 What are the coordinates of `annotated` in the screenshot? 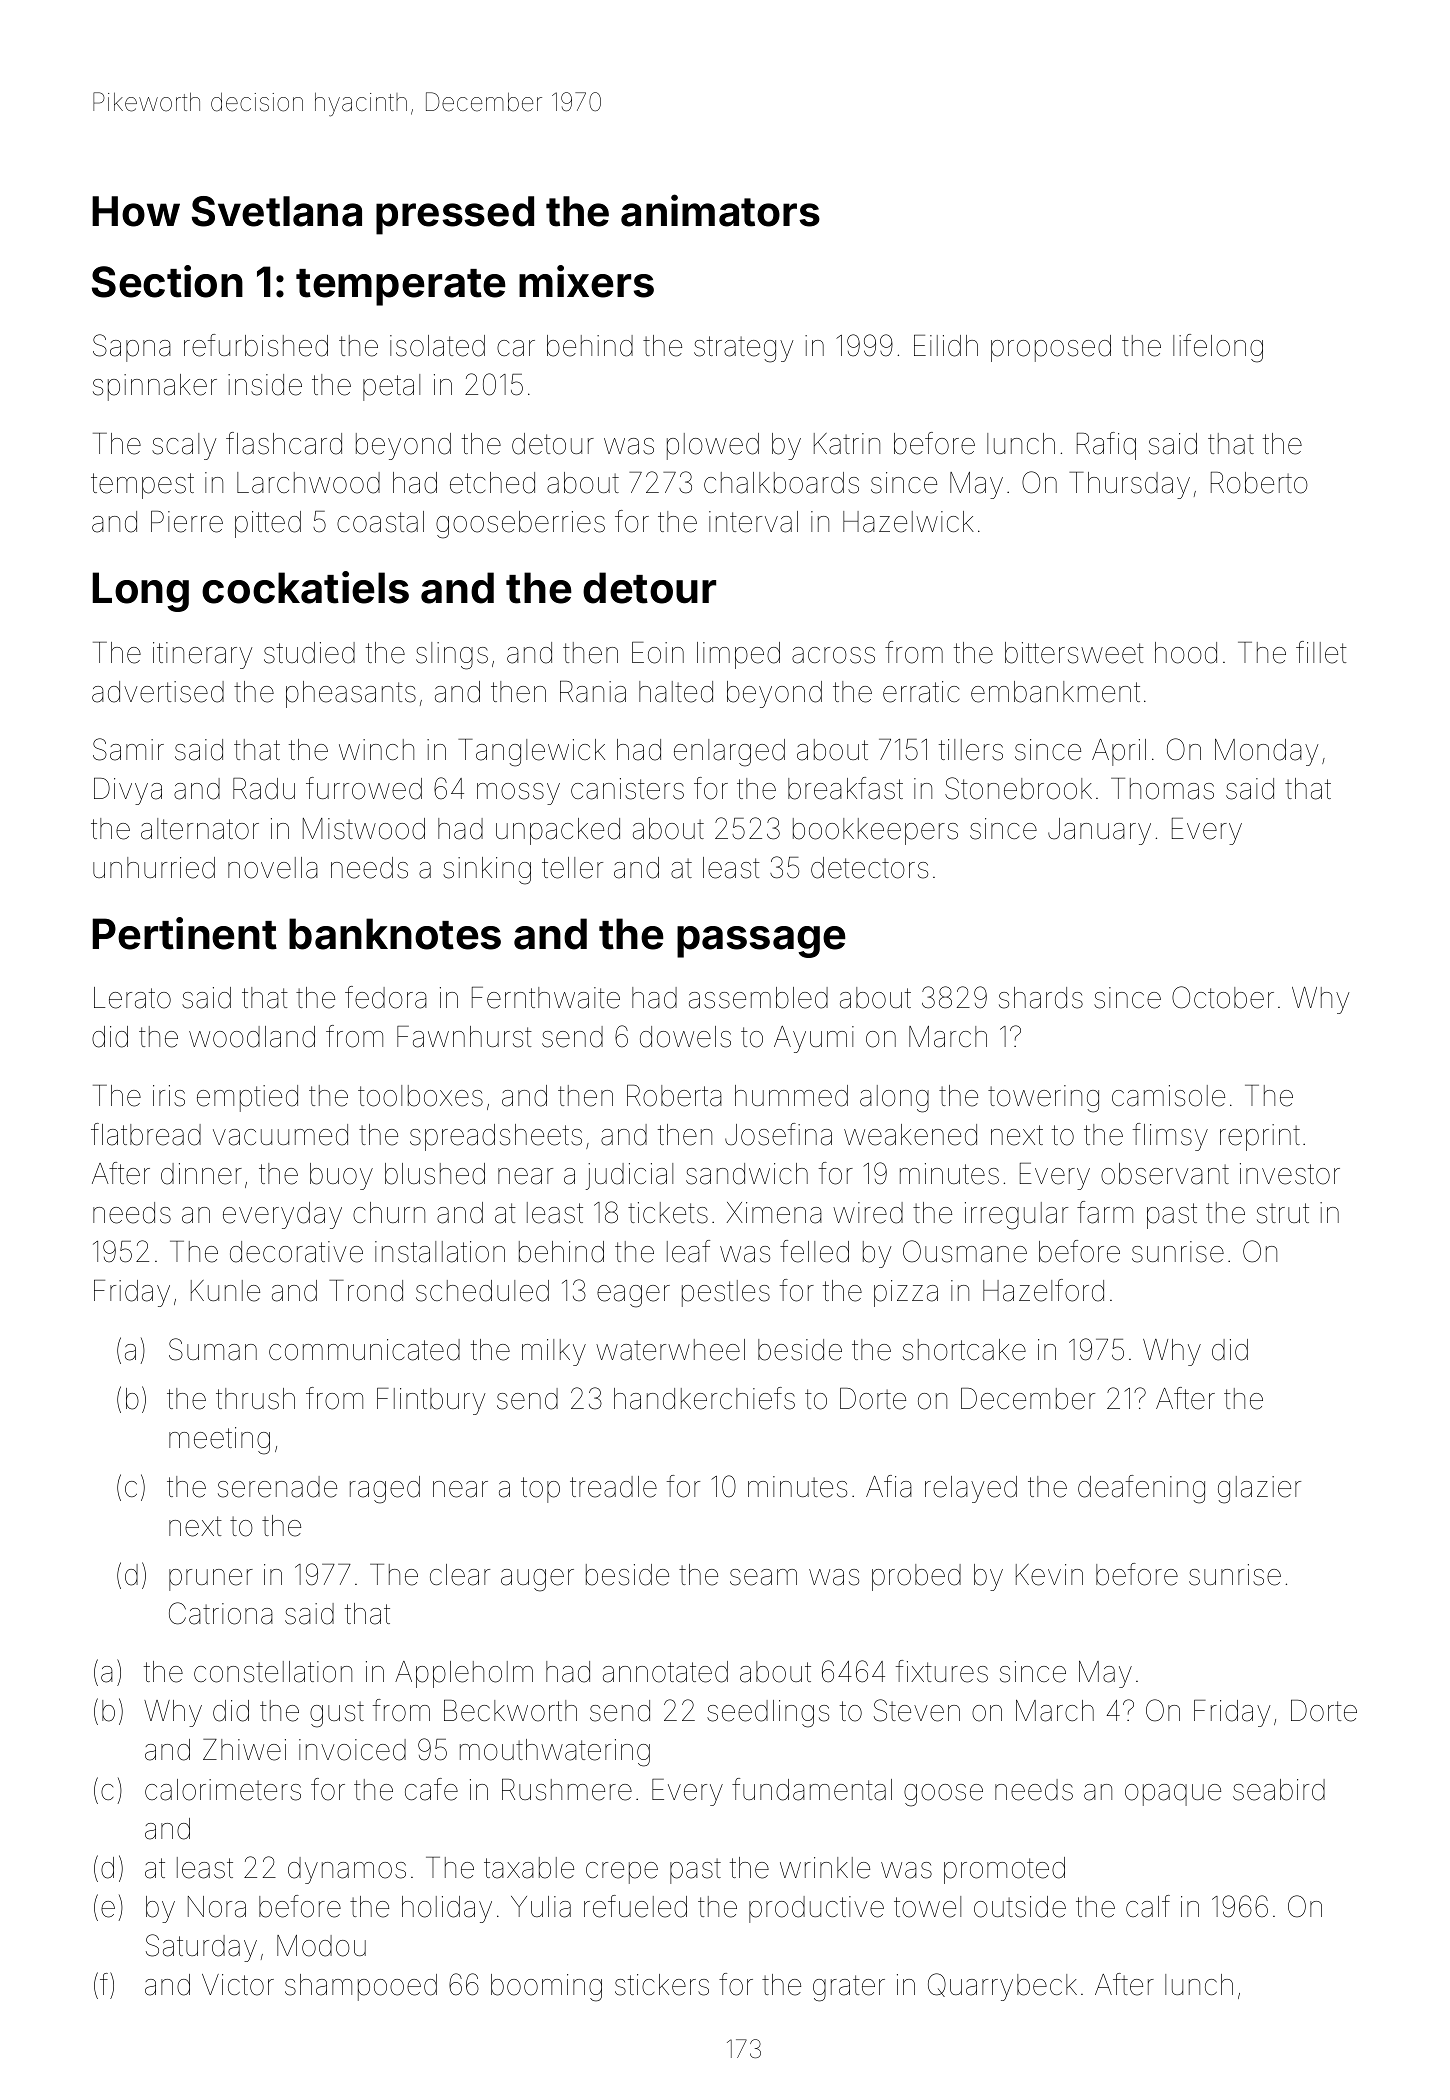 It's located at (665, 1672).
